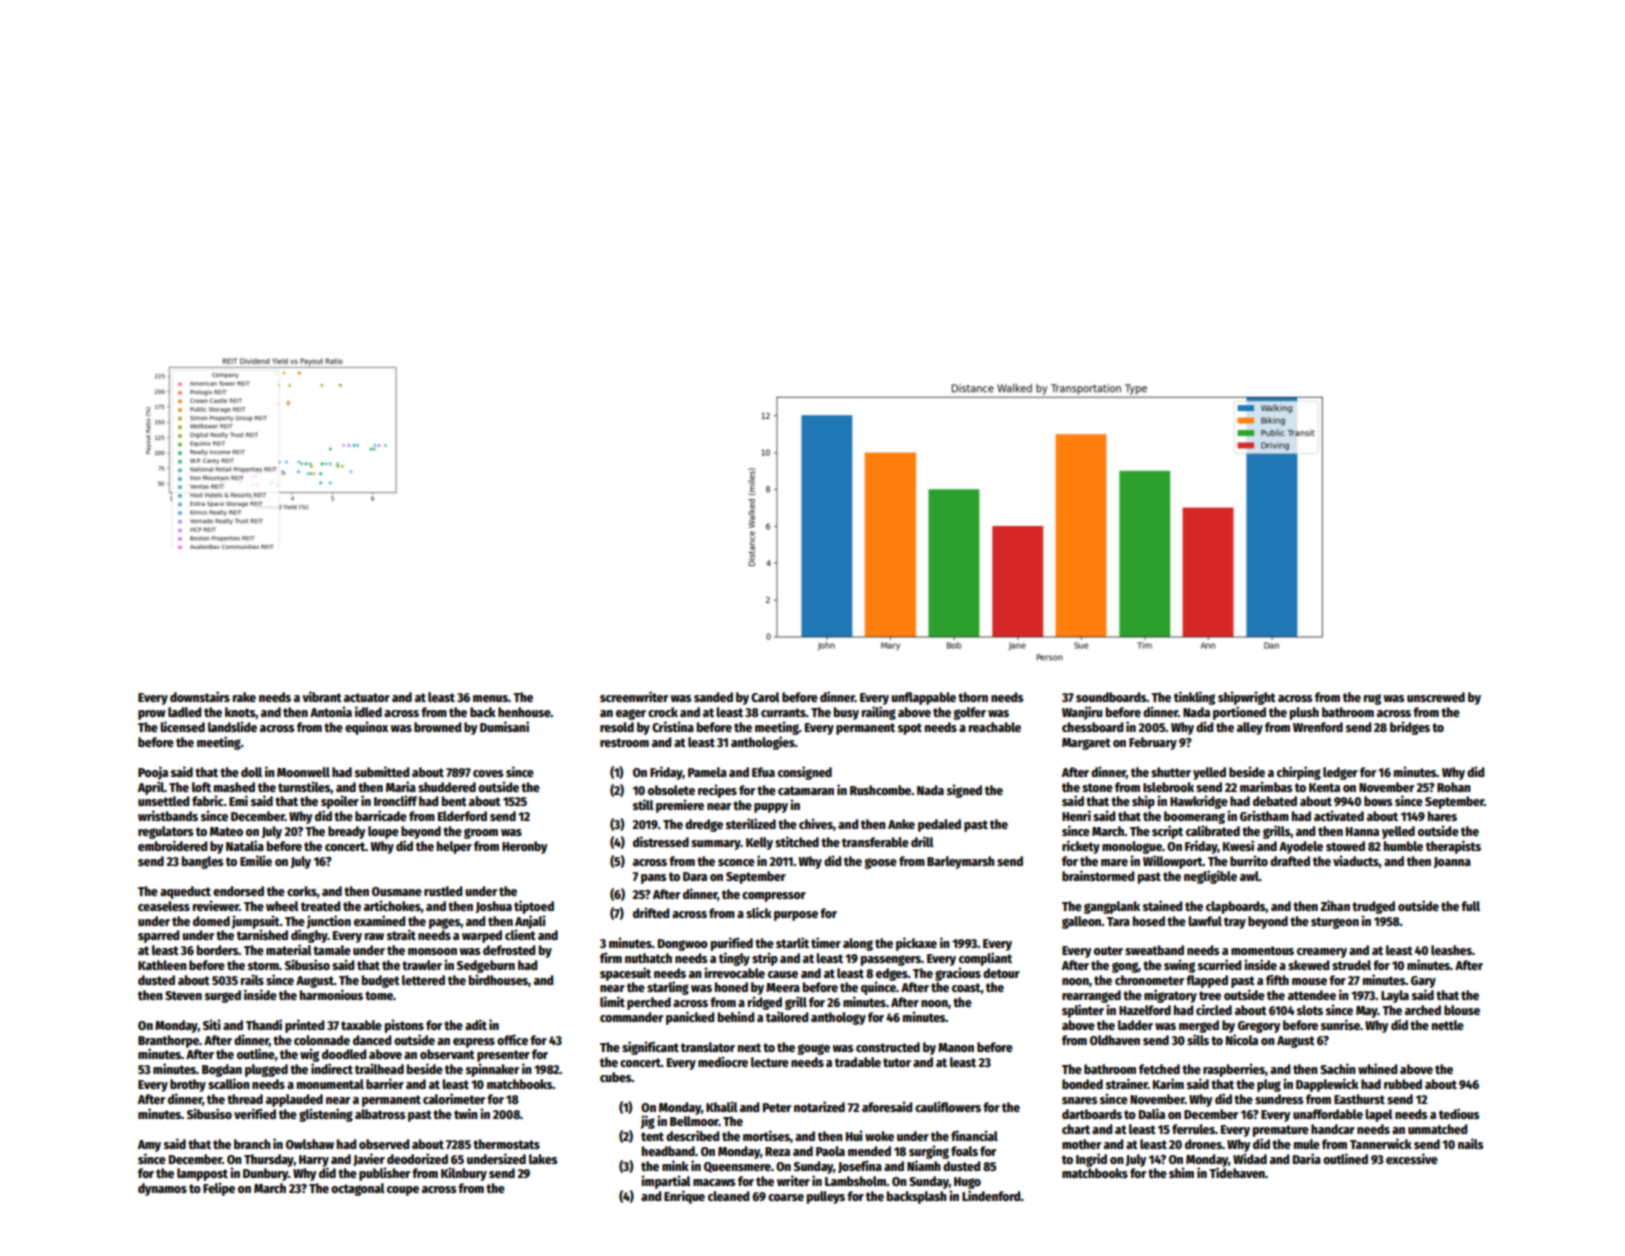 This page has height=1256, width=1625. What do you see at coordinates (188, 1085) in the page?
I see `brothy` at bounding box center [188, 1085].
